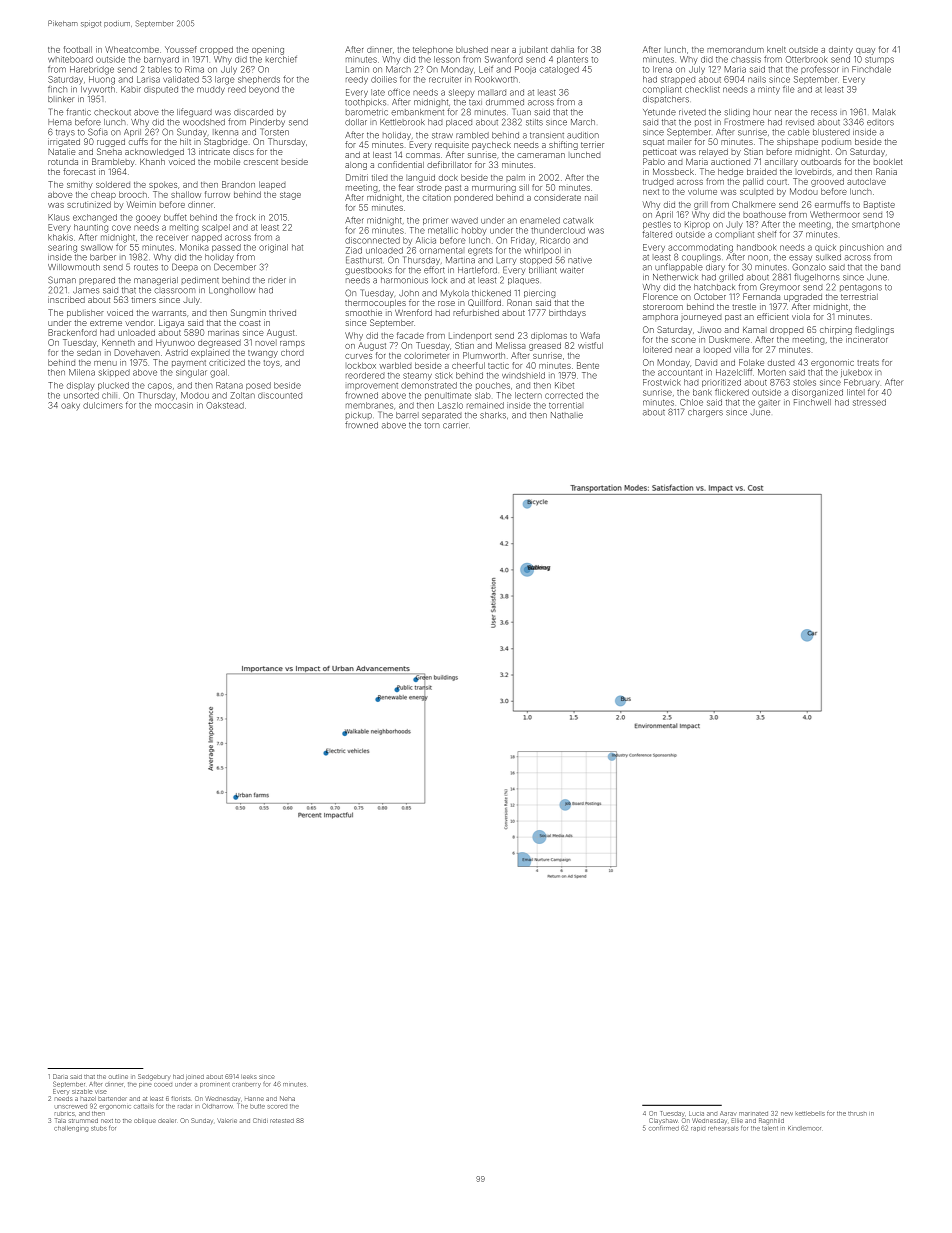 This document has height=1233, width=952. Describe the element at coordinates (804, 1128) in the document. I see `Kindlemoor` at that location.
